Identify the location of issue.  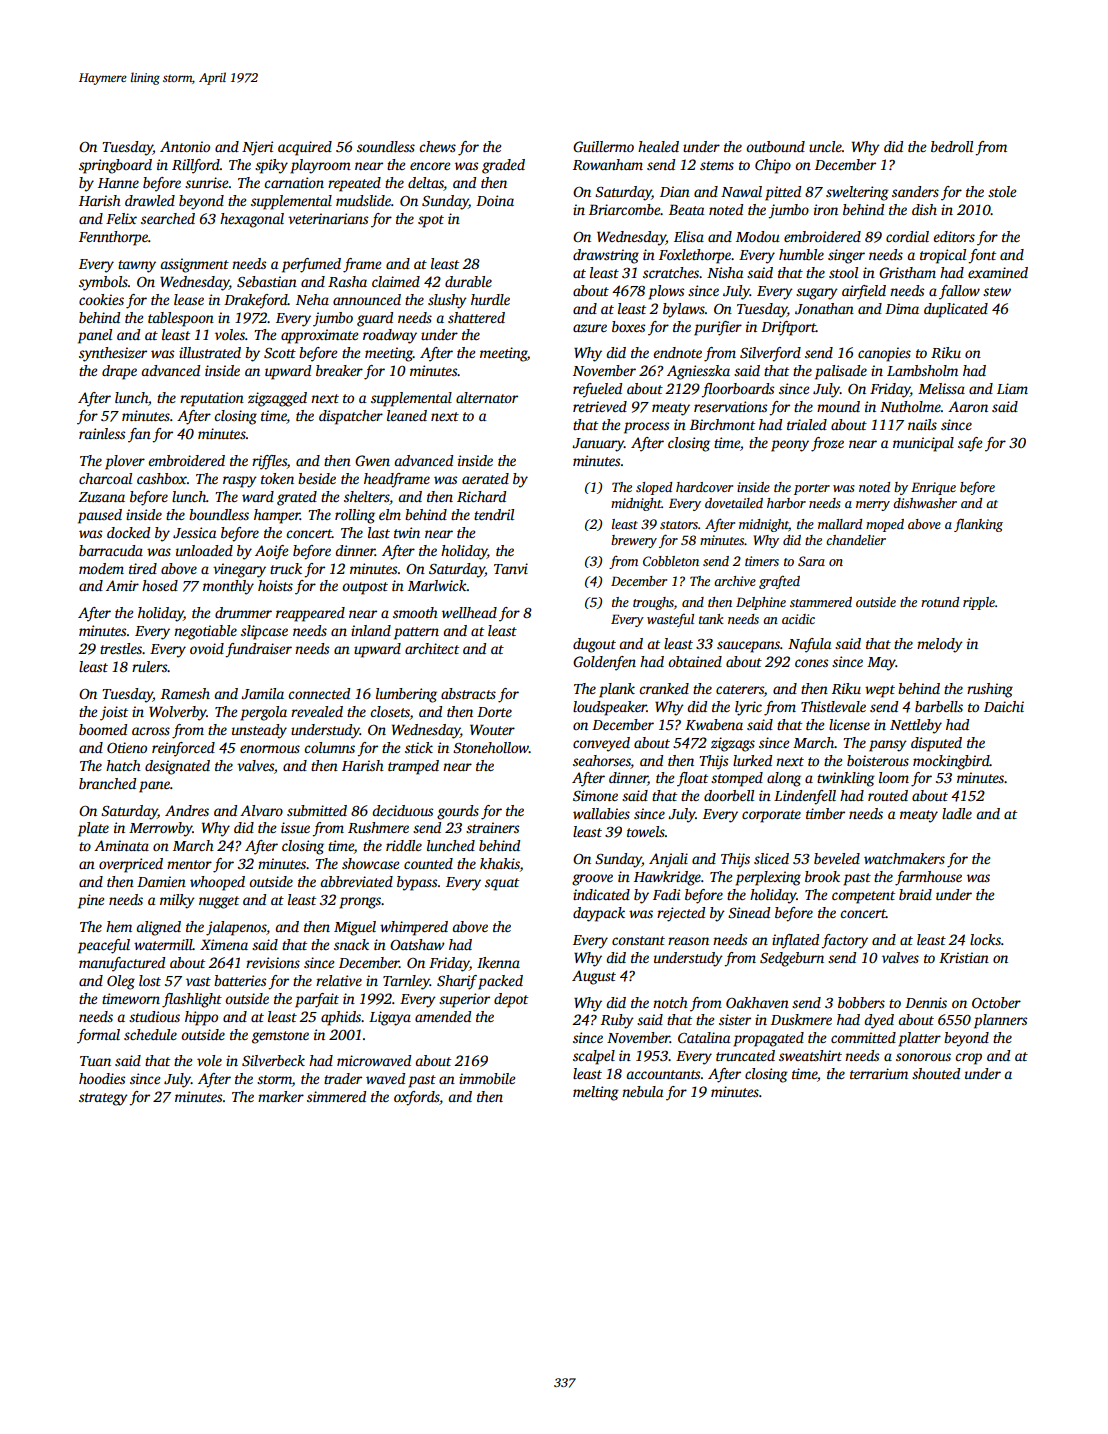
(295, 827).
